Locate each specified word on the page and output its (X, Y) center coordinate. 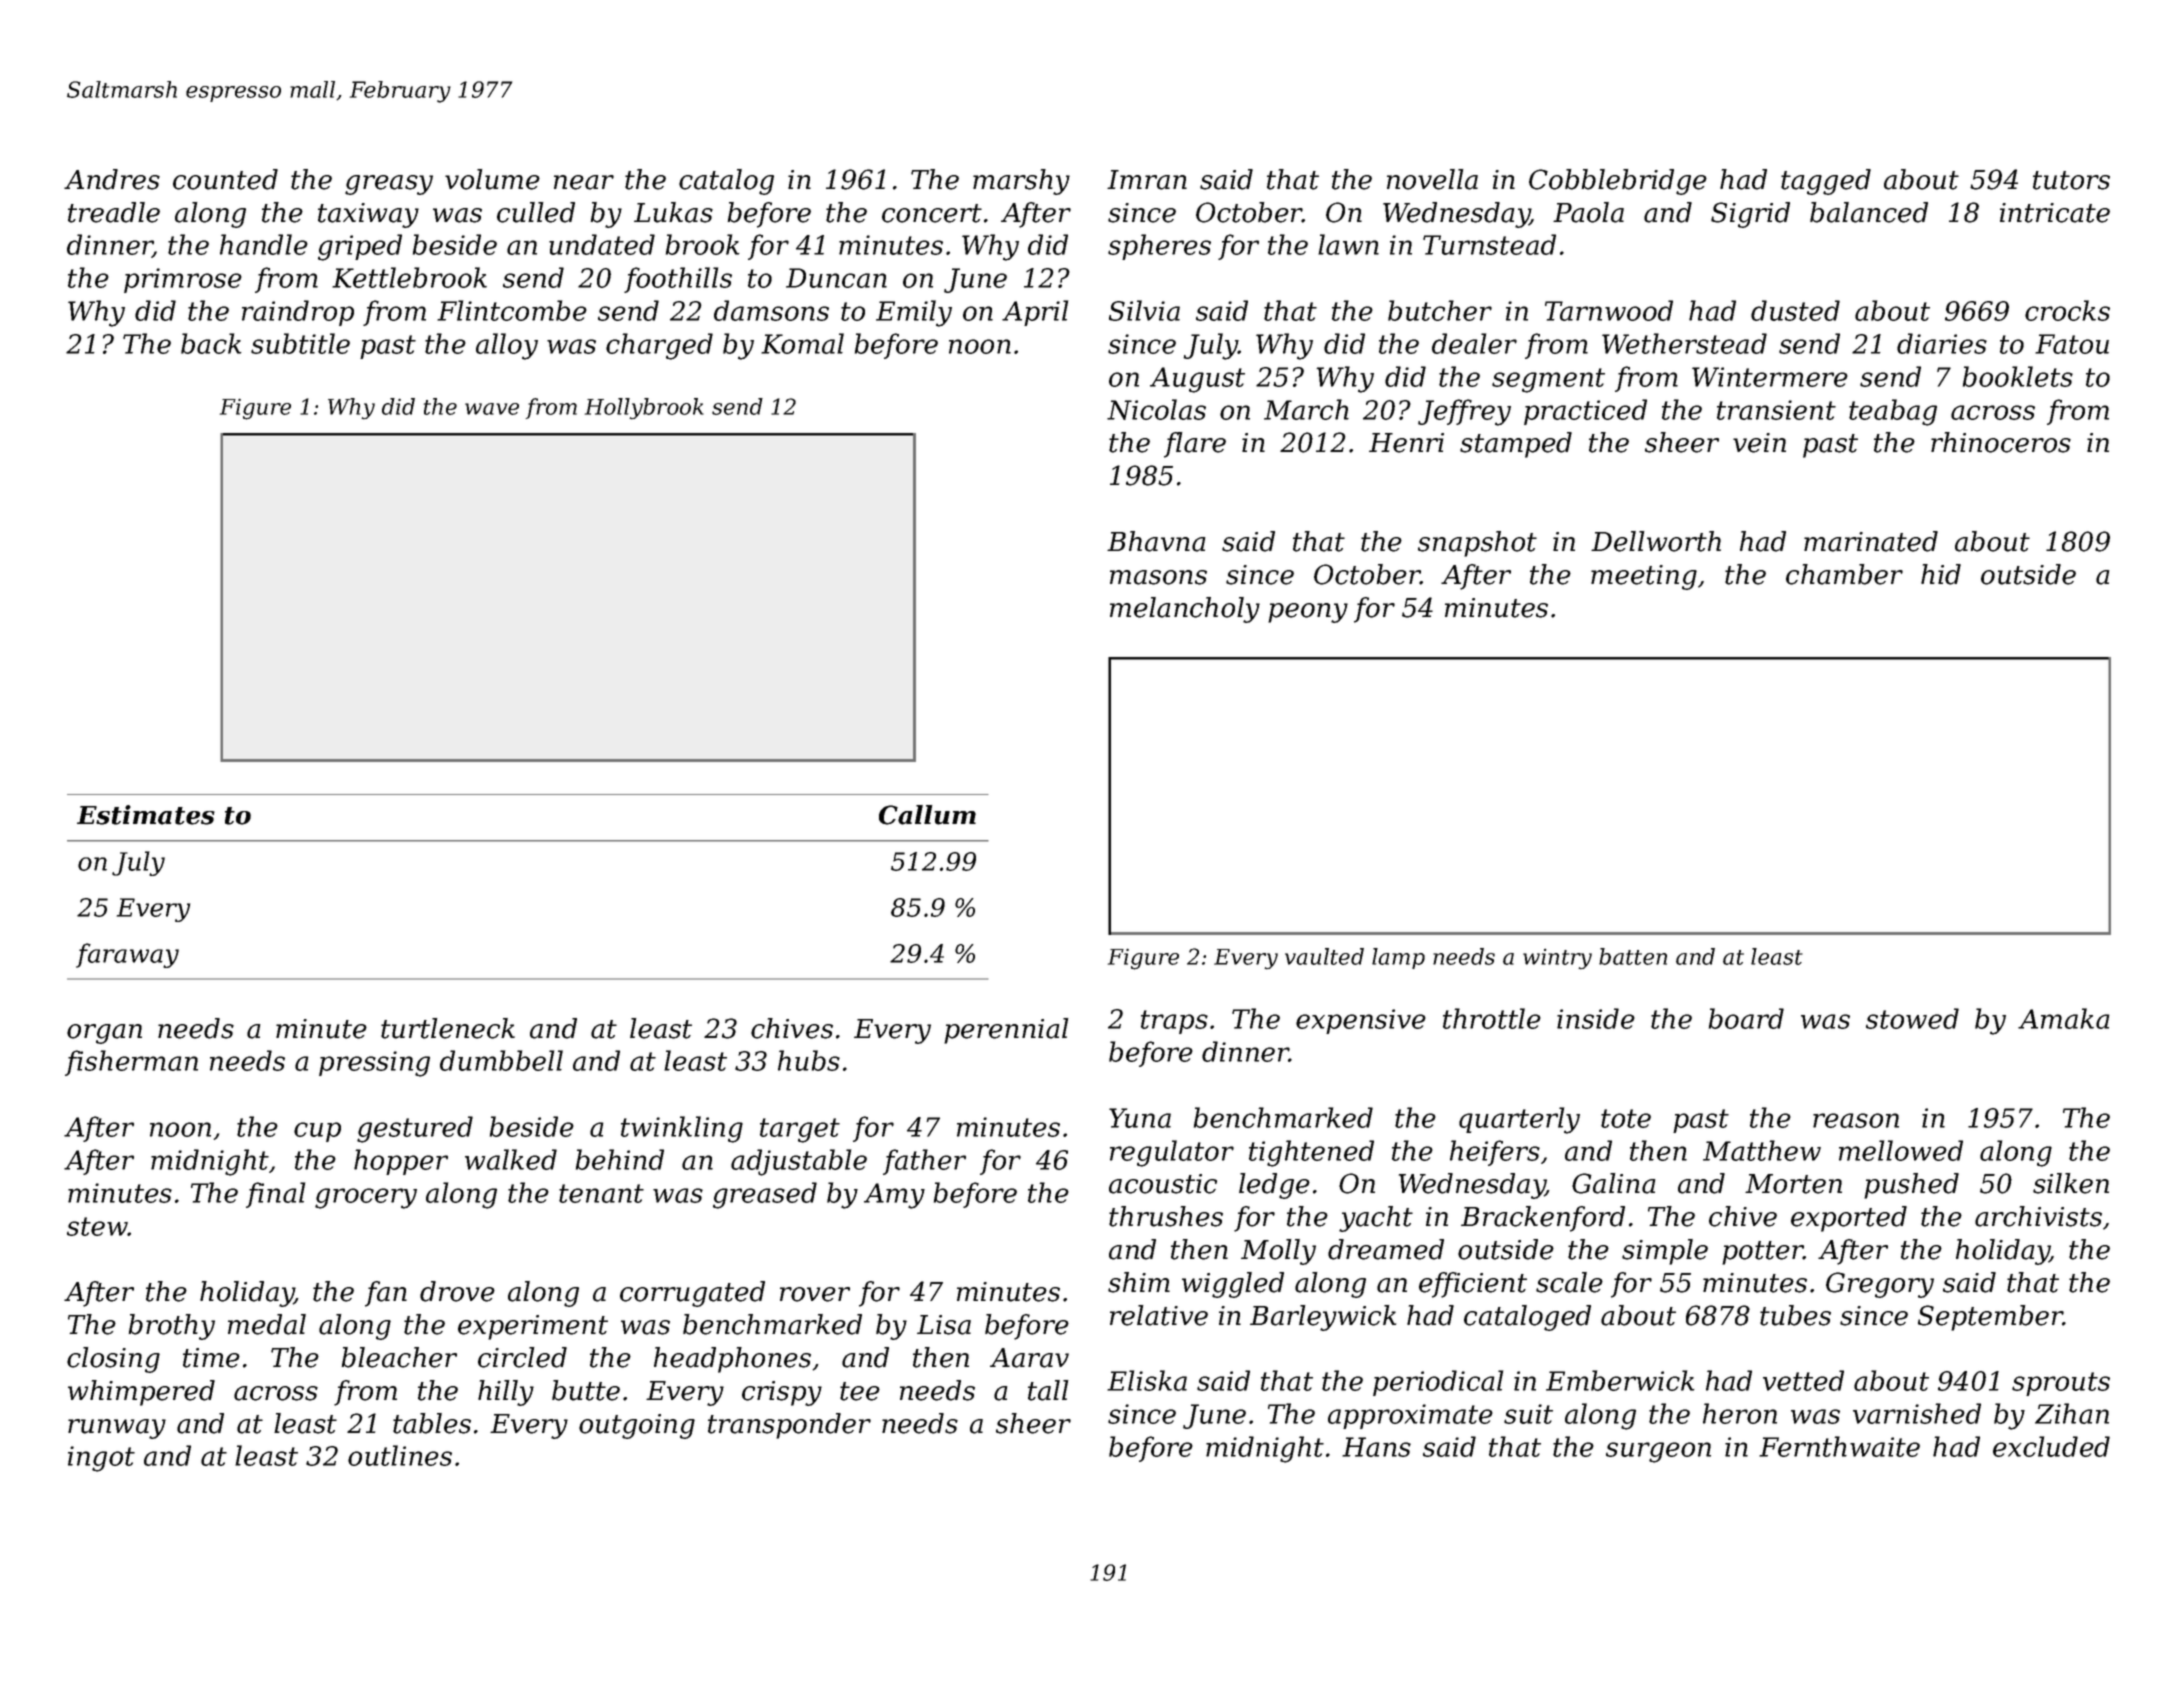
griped (360, 247)
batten (1633, 956)
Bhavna (1156, 541)
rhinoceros (2001, 442)
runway (117, 1429)
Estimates (146, 815)
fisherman (131, 1063)
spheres (1159, 247)
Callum (927, 815)
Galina (1614, 1183)
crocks (2067, 310)
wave (492, 409)
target (800, 1130)
